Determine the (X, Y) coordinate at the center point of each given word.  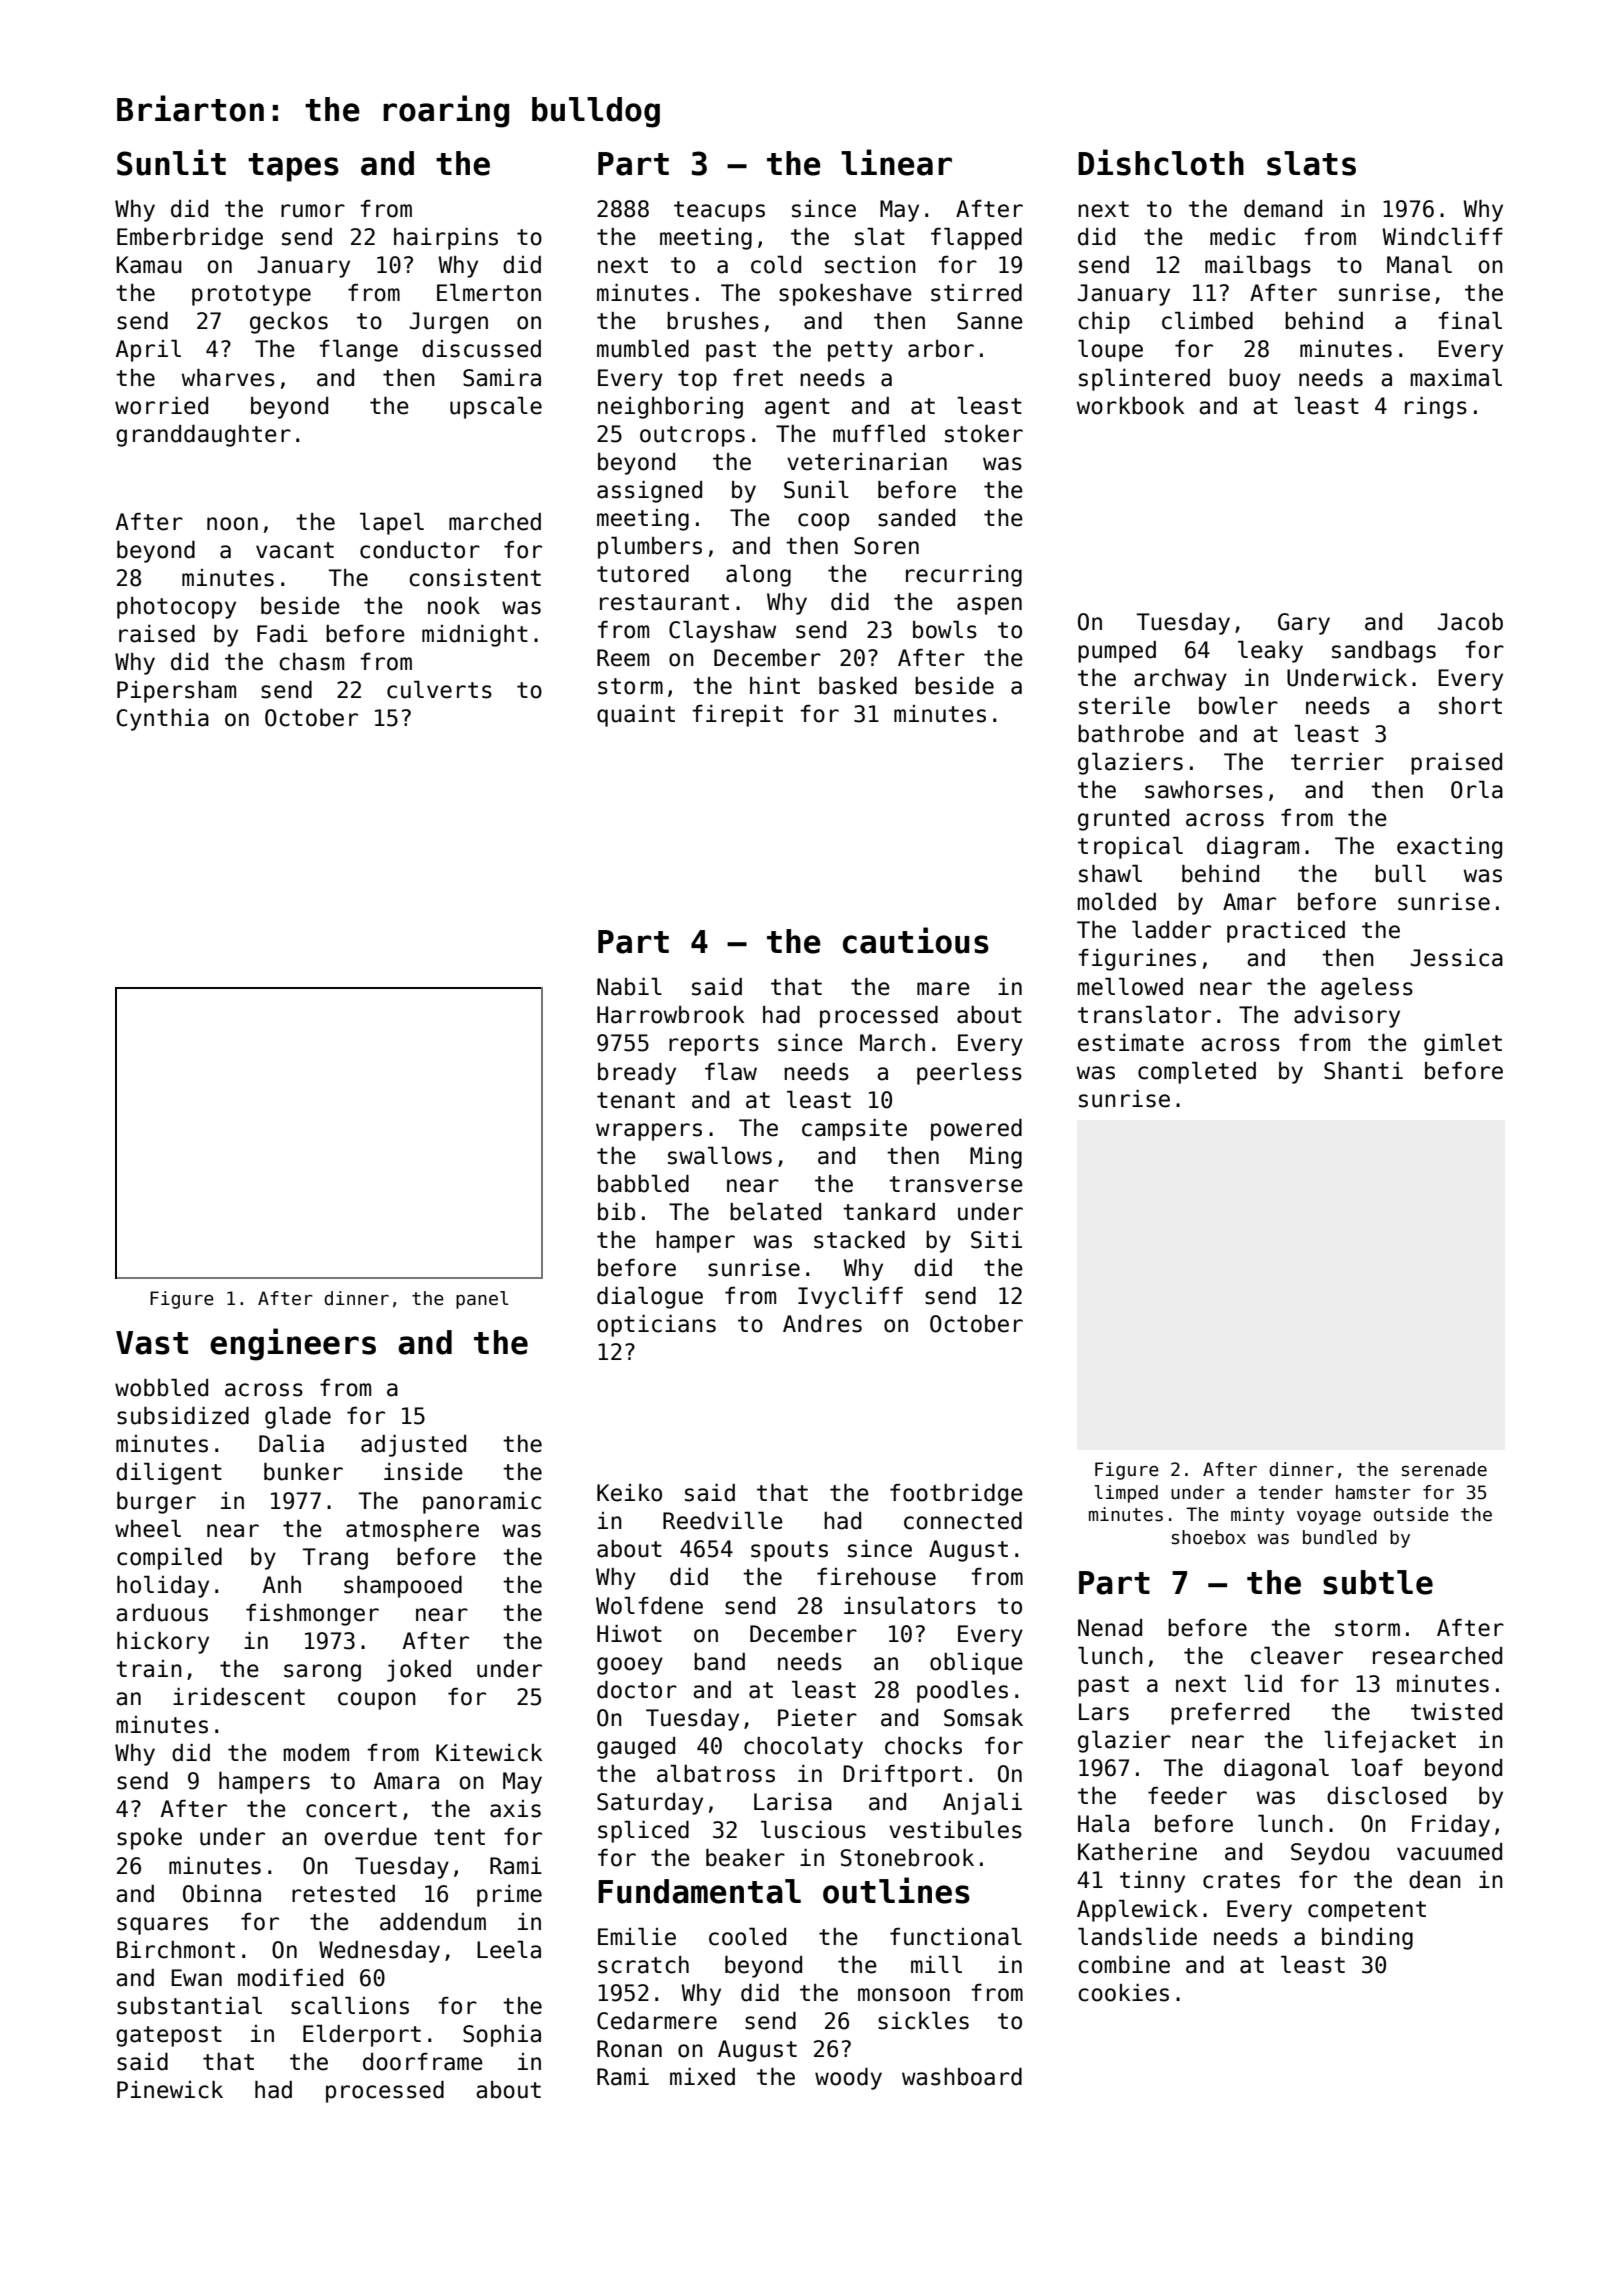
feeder (1187, 1796)
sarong (322, 1673)
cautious (916, 940)
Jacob (1470, 622)
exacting (1449, 848)
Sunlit (171, 162)
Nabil (629, 987)
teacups (719, 211)
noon (232, 524)
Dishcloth (1161, 162)
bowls (945, 630)
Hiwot (629, 1634)
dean (1435, 1880)
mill (936, 1964)
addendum (433, 1922)
